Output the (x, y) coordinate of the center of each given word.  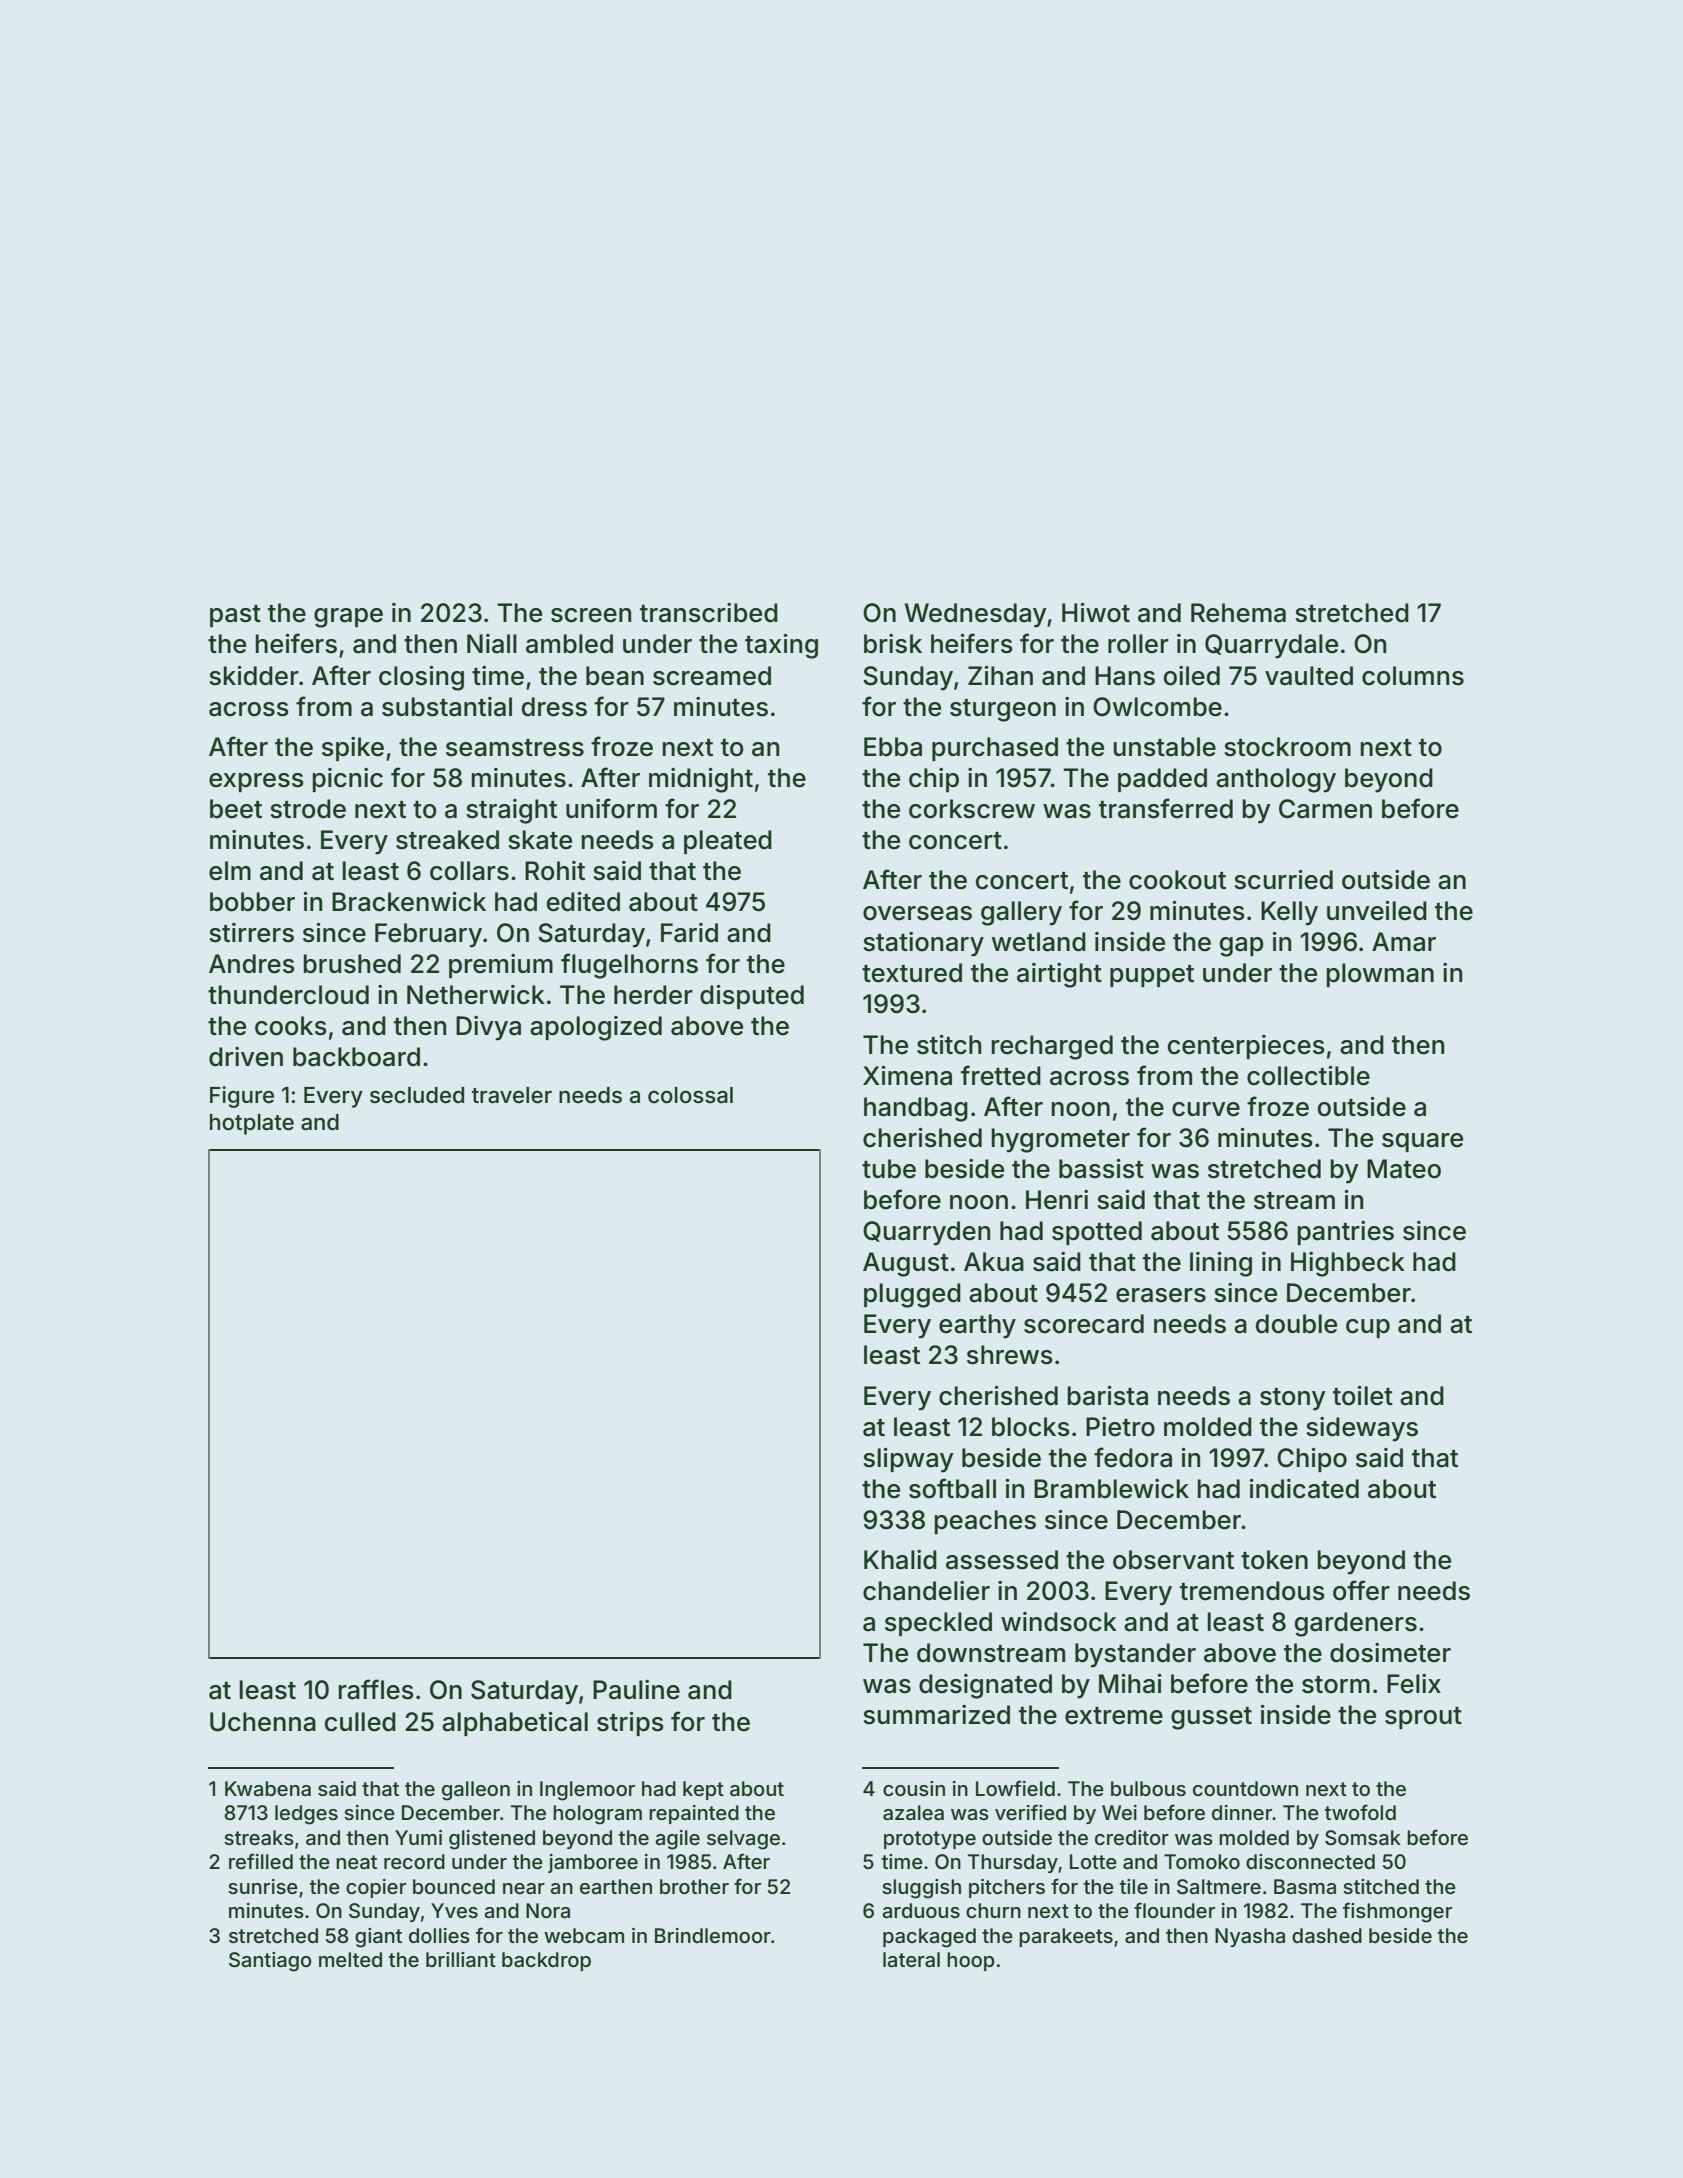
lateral (911, 1960)
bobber (252, 902)
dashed (1327, 1935)
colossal (690, 1095)
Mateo (1404, 1169)
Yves (454, 1910)
